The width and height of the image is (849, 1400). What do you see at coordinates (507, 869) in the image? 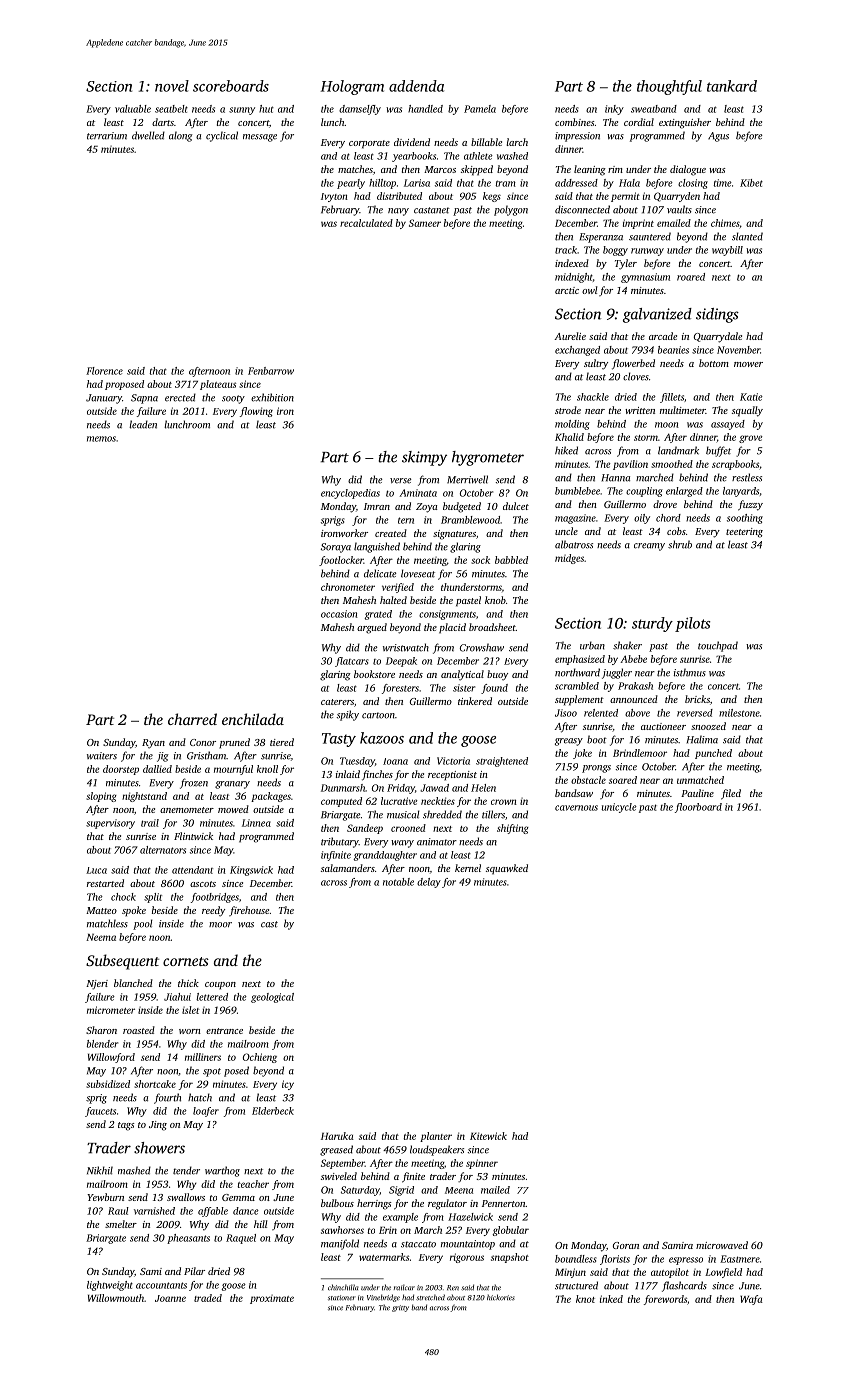
I see `squawked` at bounding box center [507, 869].
